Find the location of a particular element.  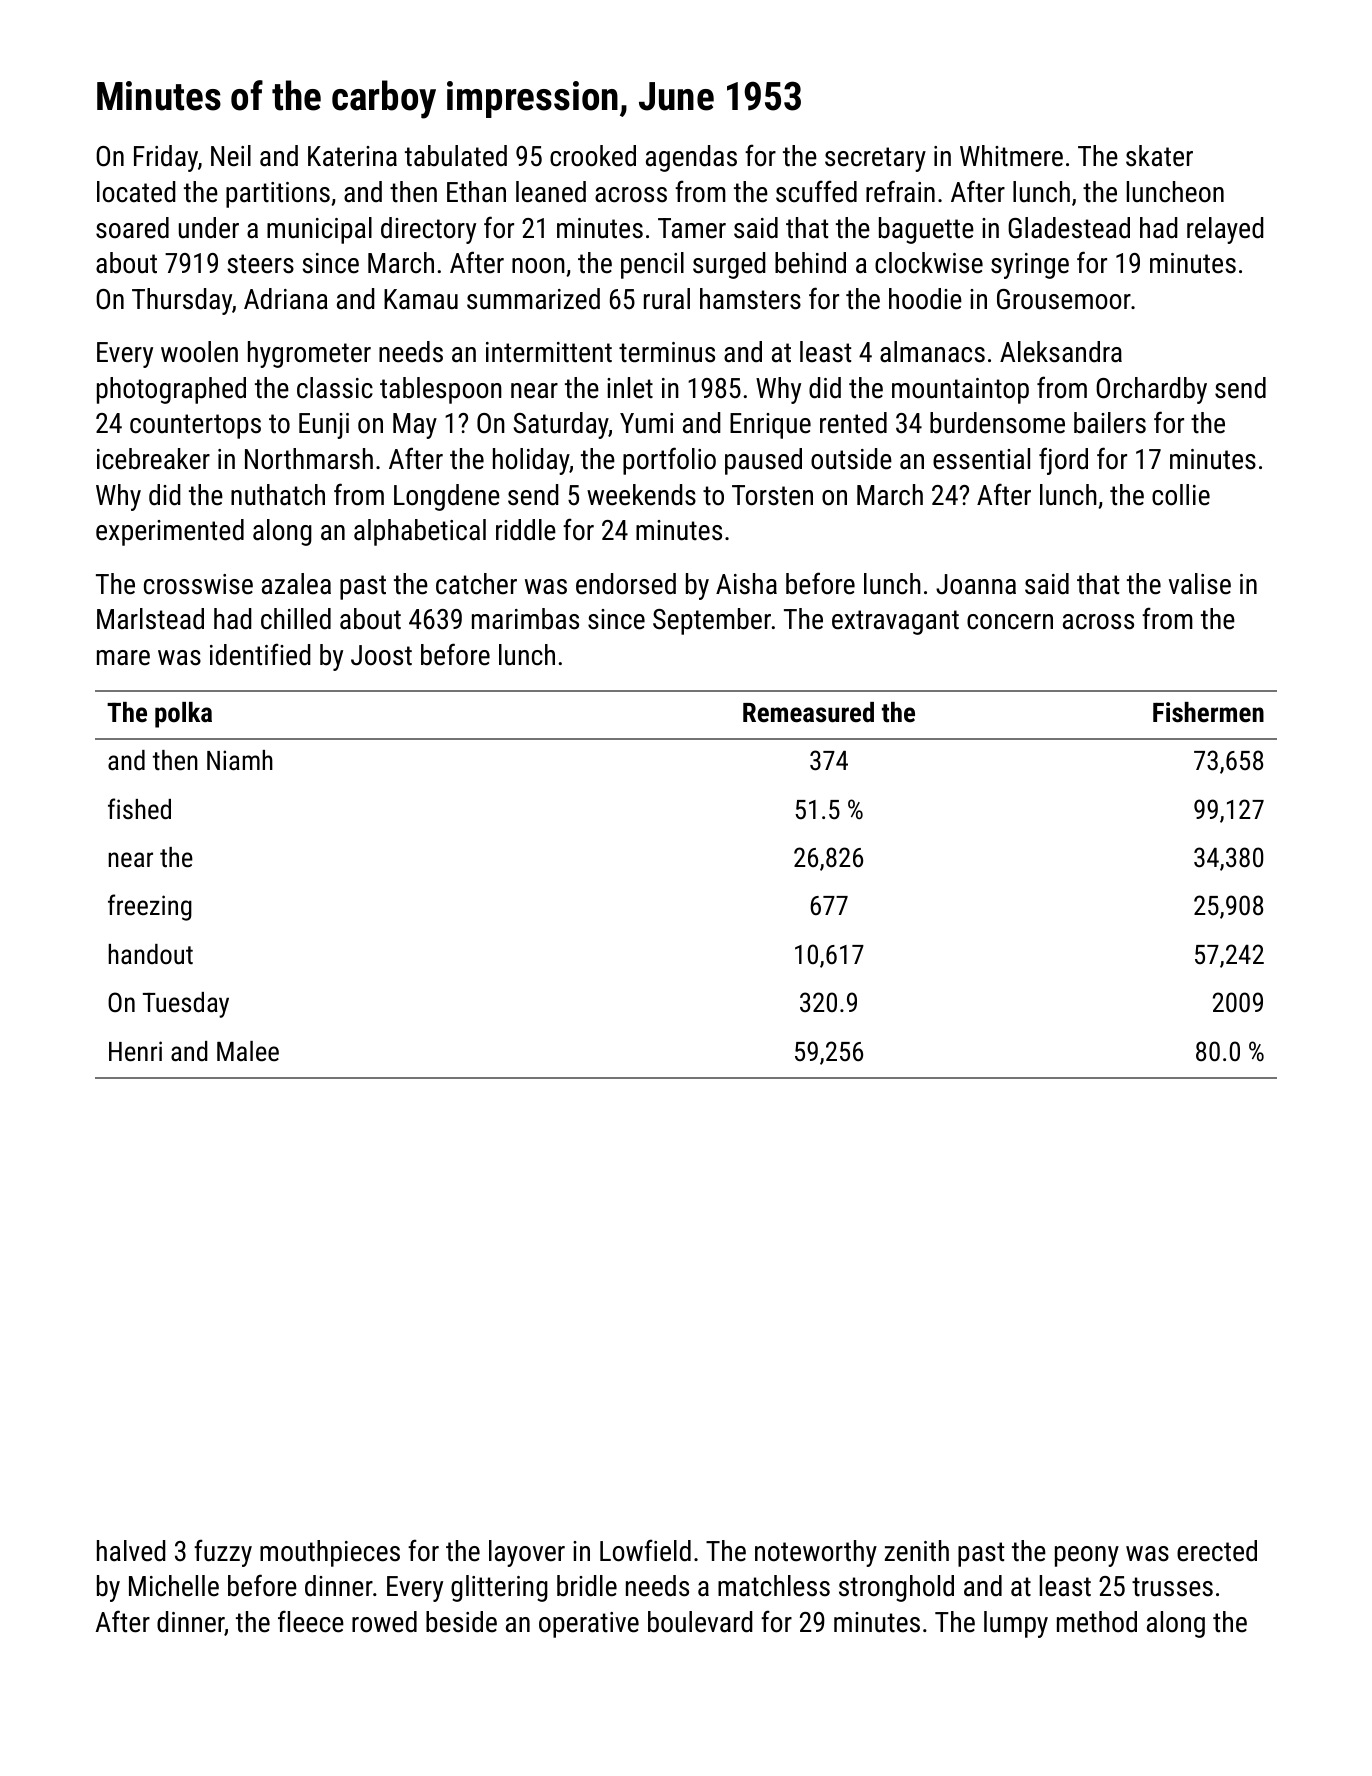

mouthpieces is located at coordinates (330, 1553).
